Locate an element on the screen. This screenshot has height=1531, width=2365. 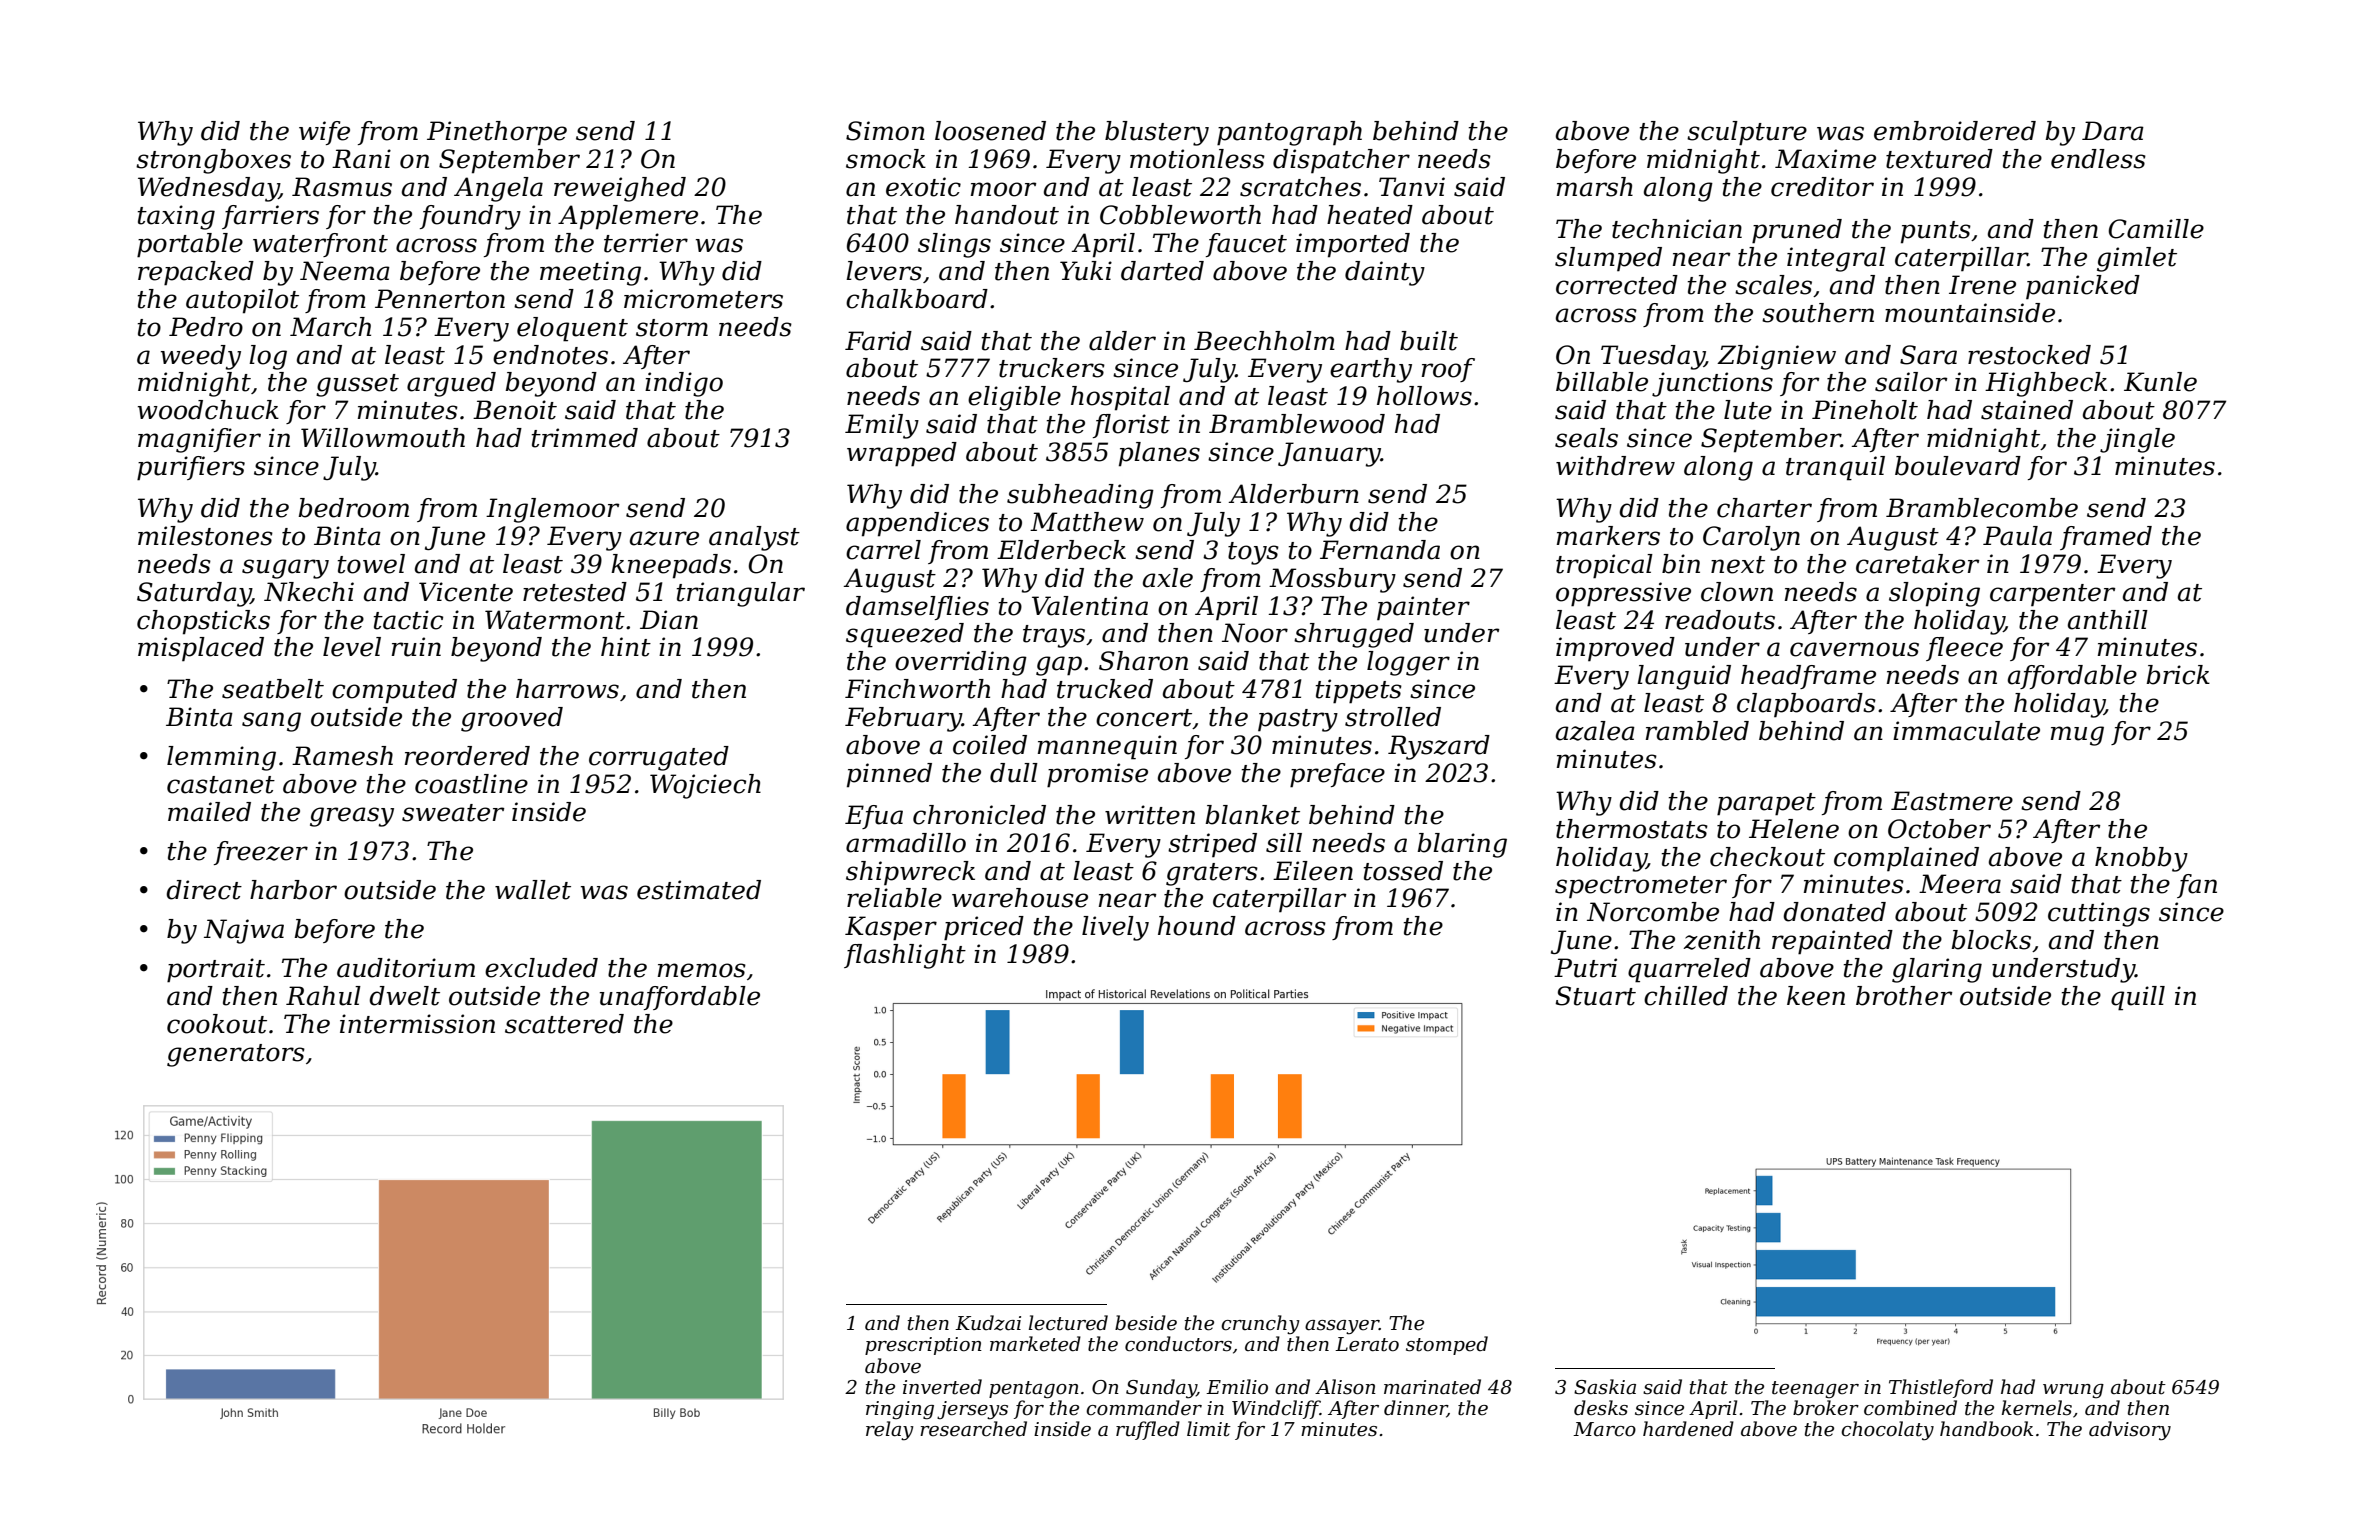
scattered is located at coordinates (564, 1024).
